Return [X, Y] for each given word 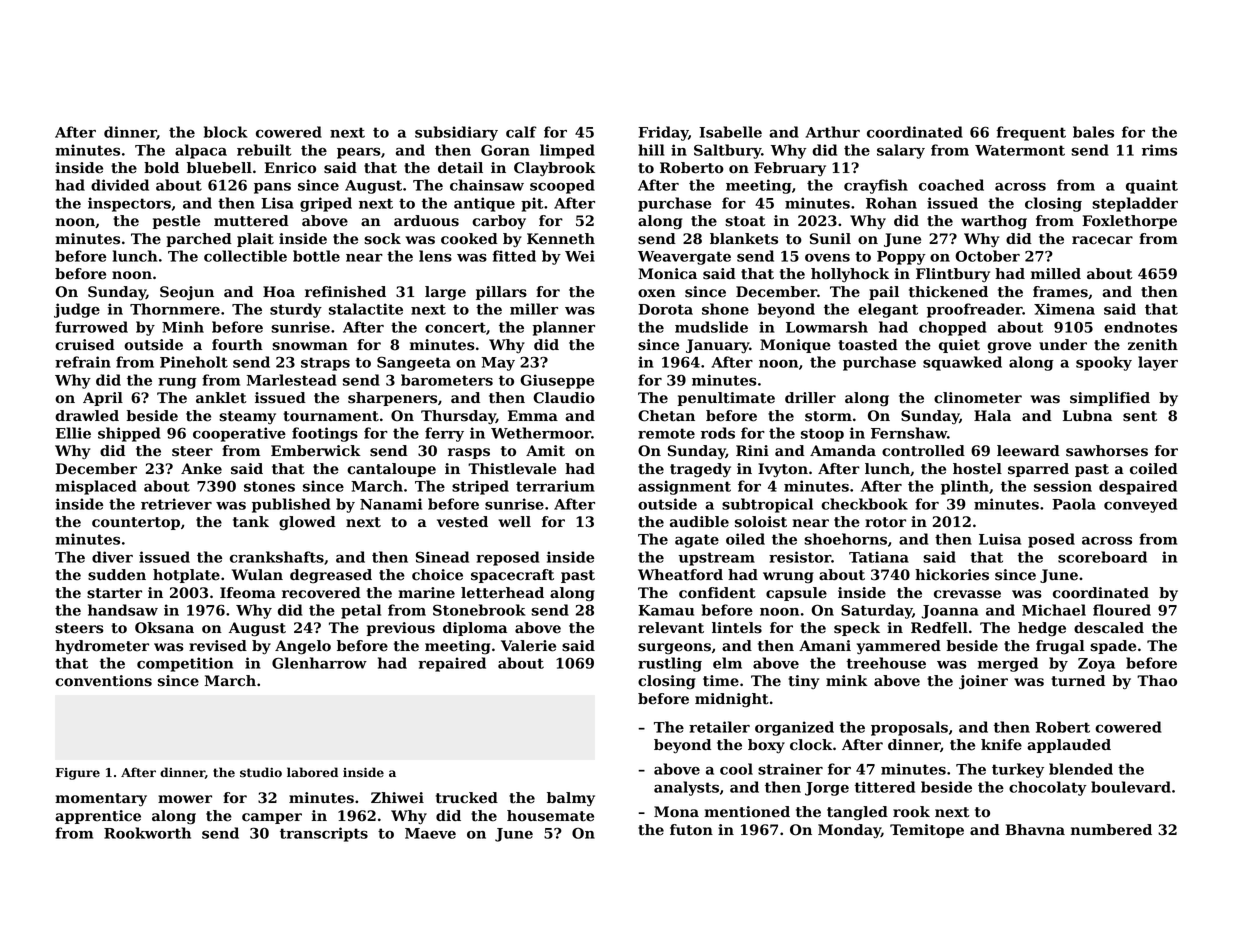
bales [1093, 132]
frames [1060, 292]
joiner [983, 682]
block [226, 132]
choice [437, 575]
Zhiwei [397, 798]
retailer [719, 727]
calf [521, 132]
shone [725, 309]
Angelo [303, 647]
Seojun [187, 293]
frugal [1060, 647]
